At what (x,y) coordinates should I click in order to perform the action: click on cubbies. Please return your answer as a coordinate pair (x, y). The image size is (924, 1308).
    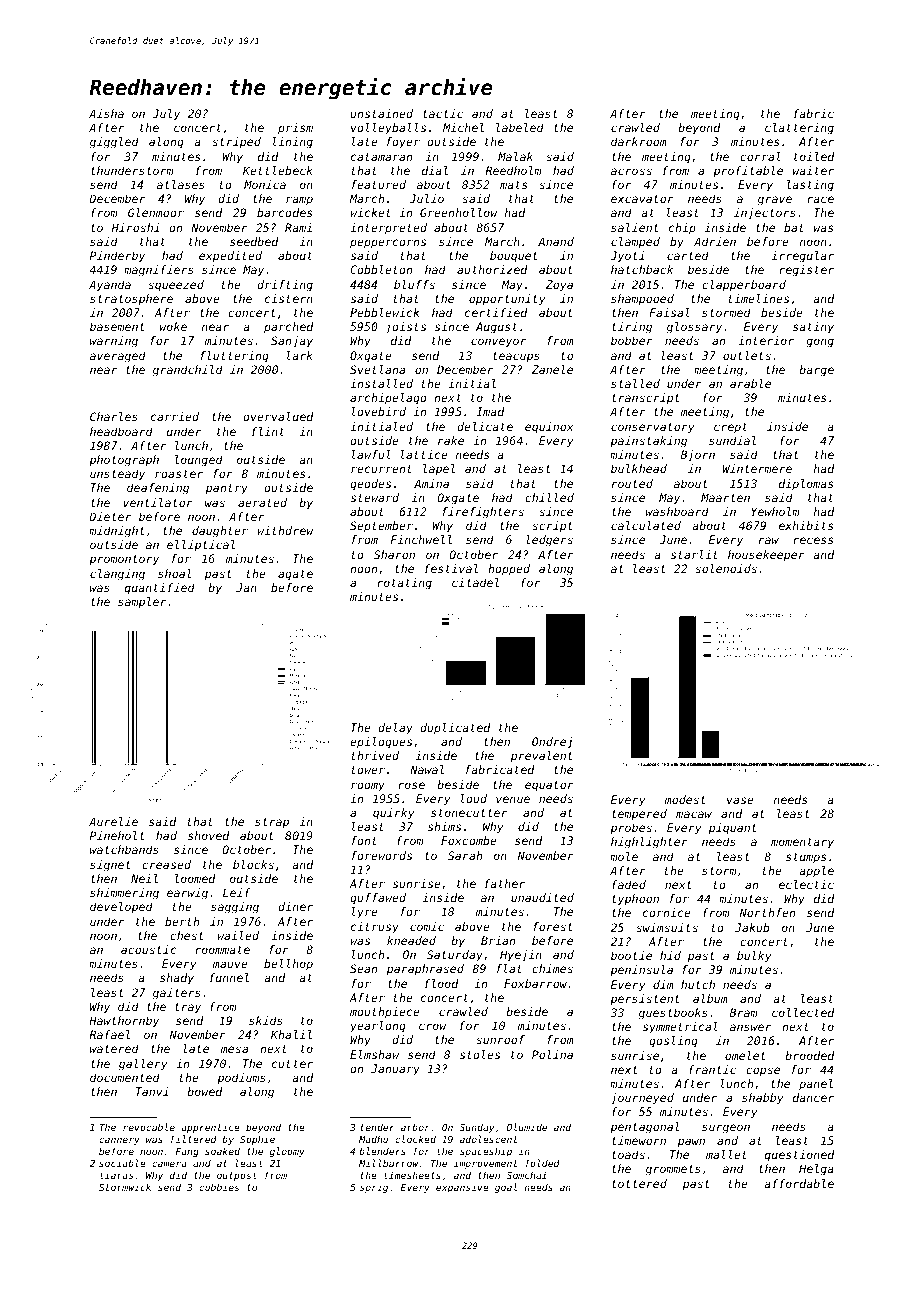
    Looking at the image, I should click on (219, 1187).
